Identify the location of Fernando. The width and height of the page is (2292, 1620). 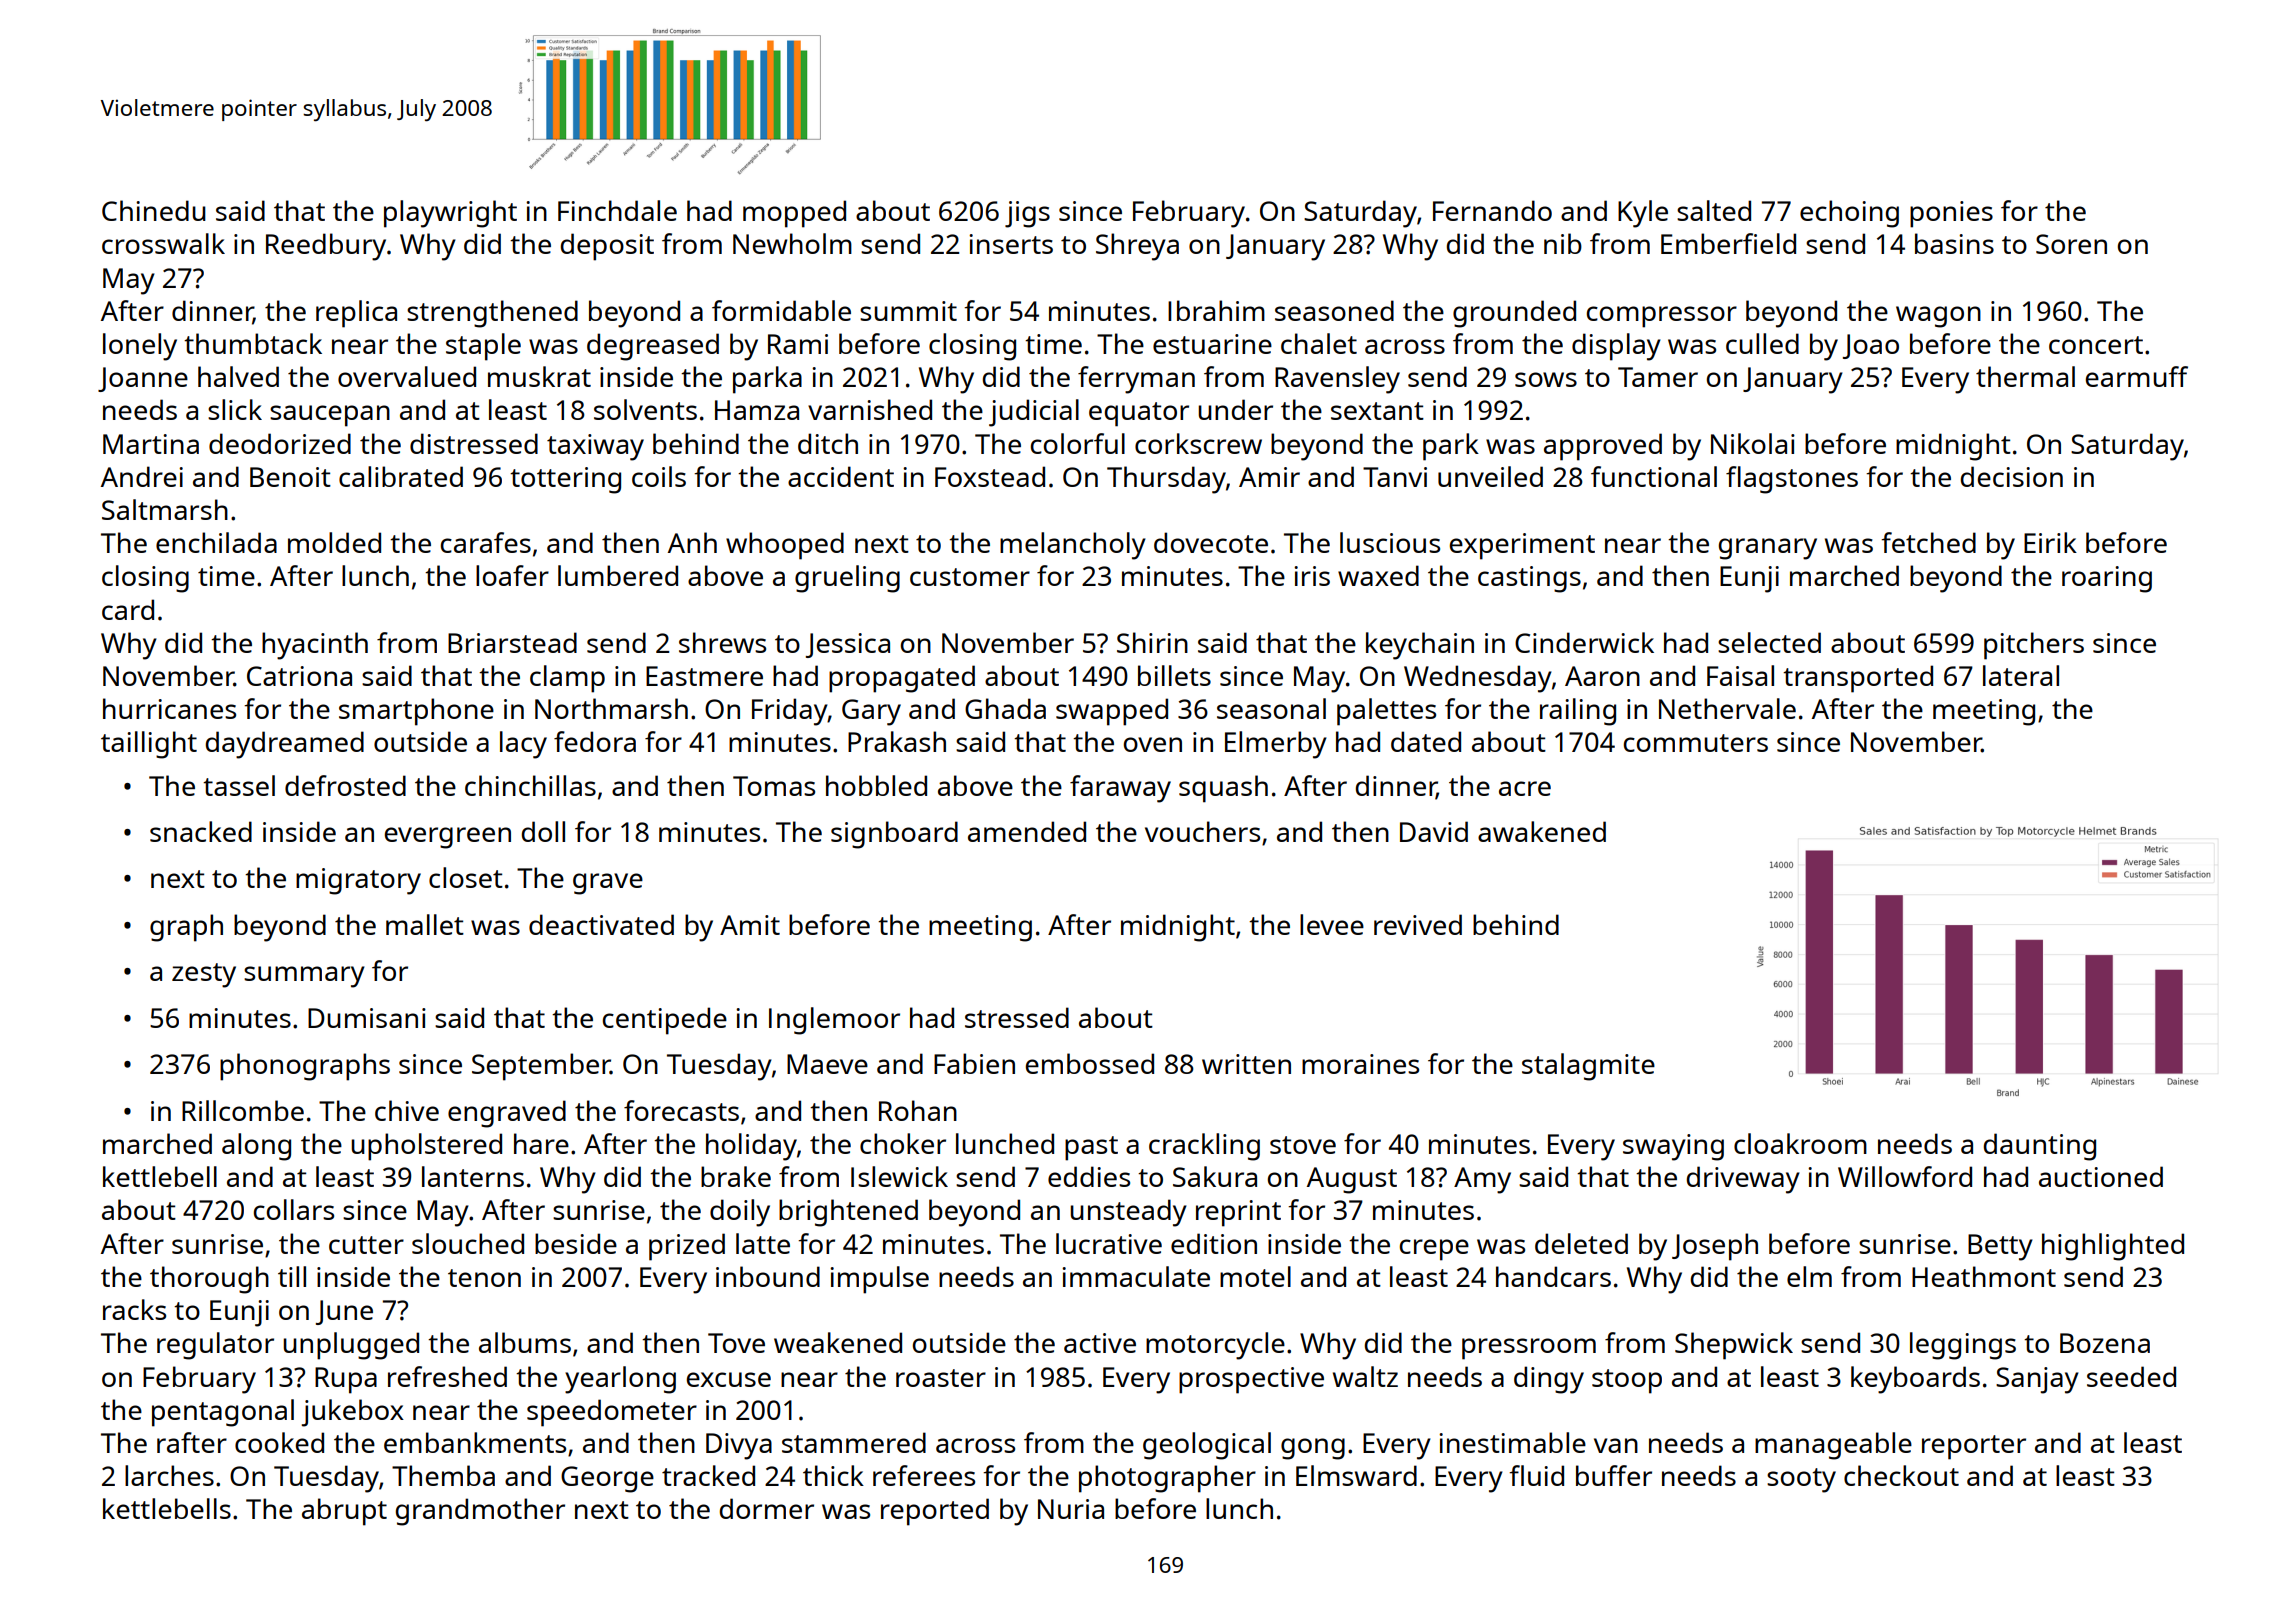
(1492, 210).
